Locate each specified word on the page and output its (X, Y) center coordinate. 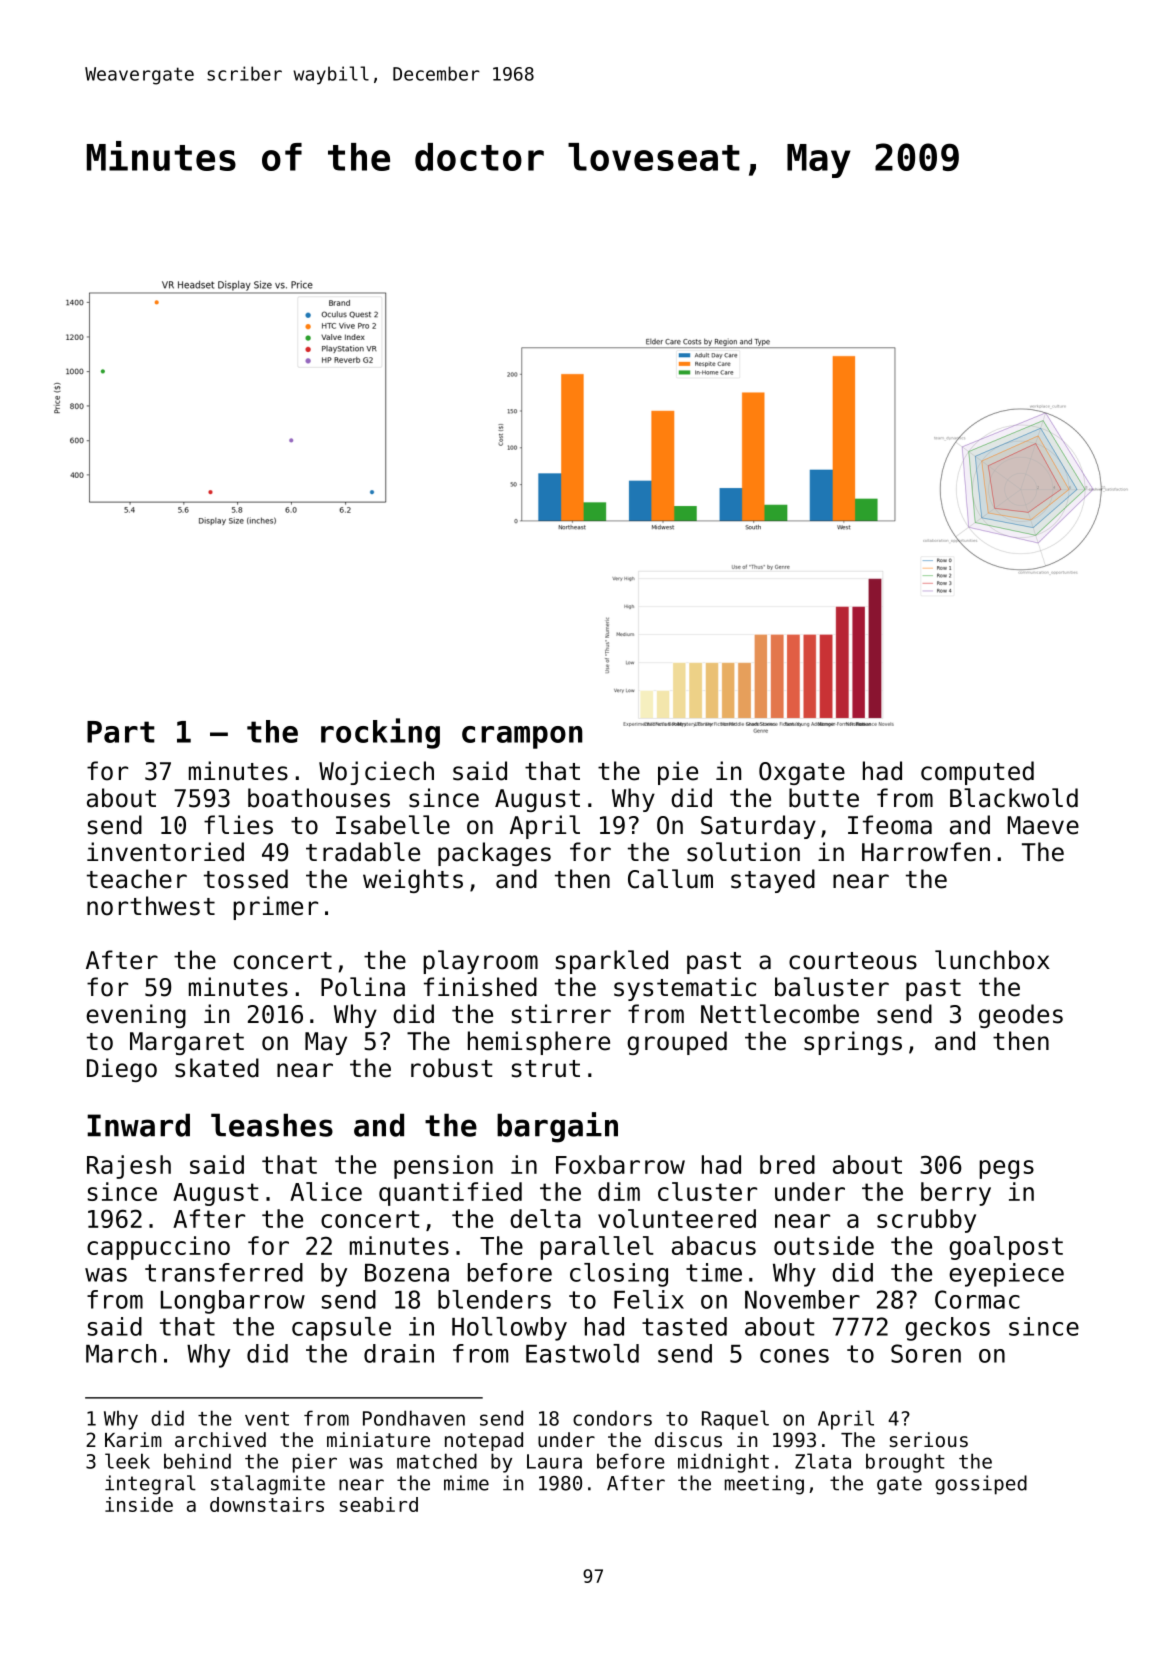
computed (977, 773)
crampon (522, 737)
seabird (379, 1504)
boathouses (319, 798)
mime (466, 1483)
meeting (764, 1485)
